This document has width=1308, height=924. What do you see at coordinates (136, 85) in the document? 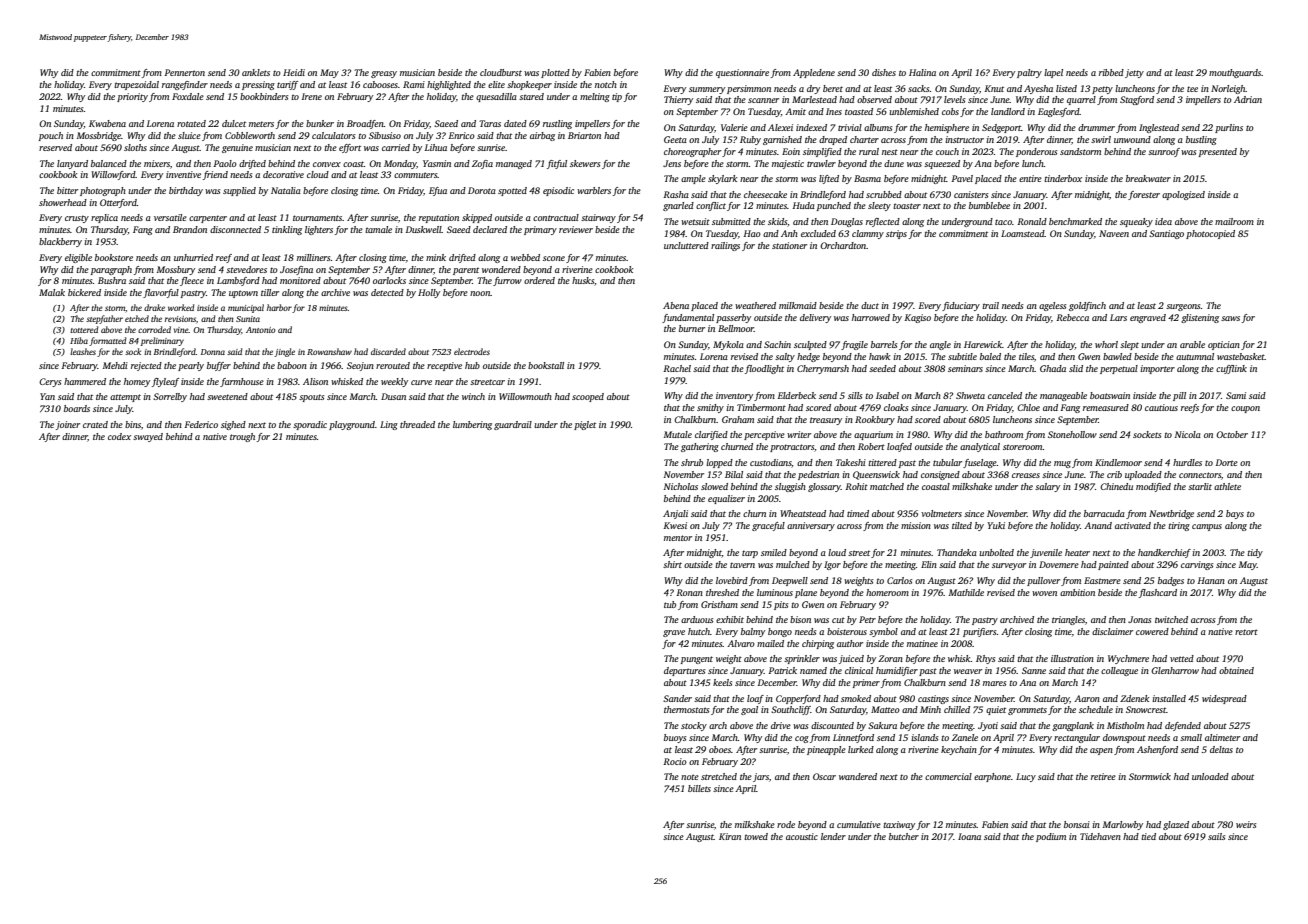
I see `trapezoidal` at bounding box center [136, 85].
